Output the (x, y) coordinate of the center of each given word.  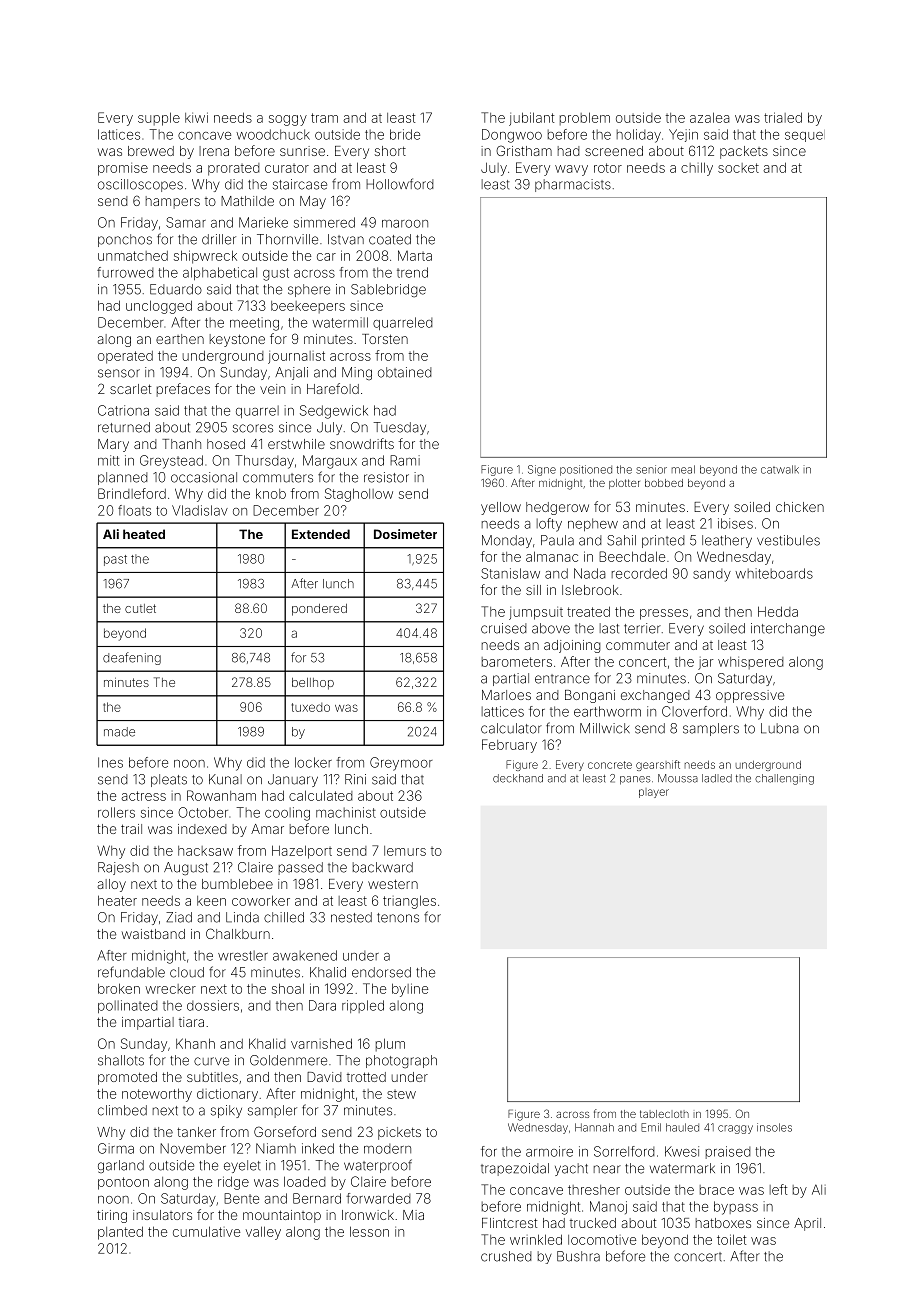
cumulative (206, 1231)
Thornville (287, 239)
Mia (413, 1215)
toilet (731, 1239)
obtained (405, 372)
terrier (642, 628)
